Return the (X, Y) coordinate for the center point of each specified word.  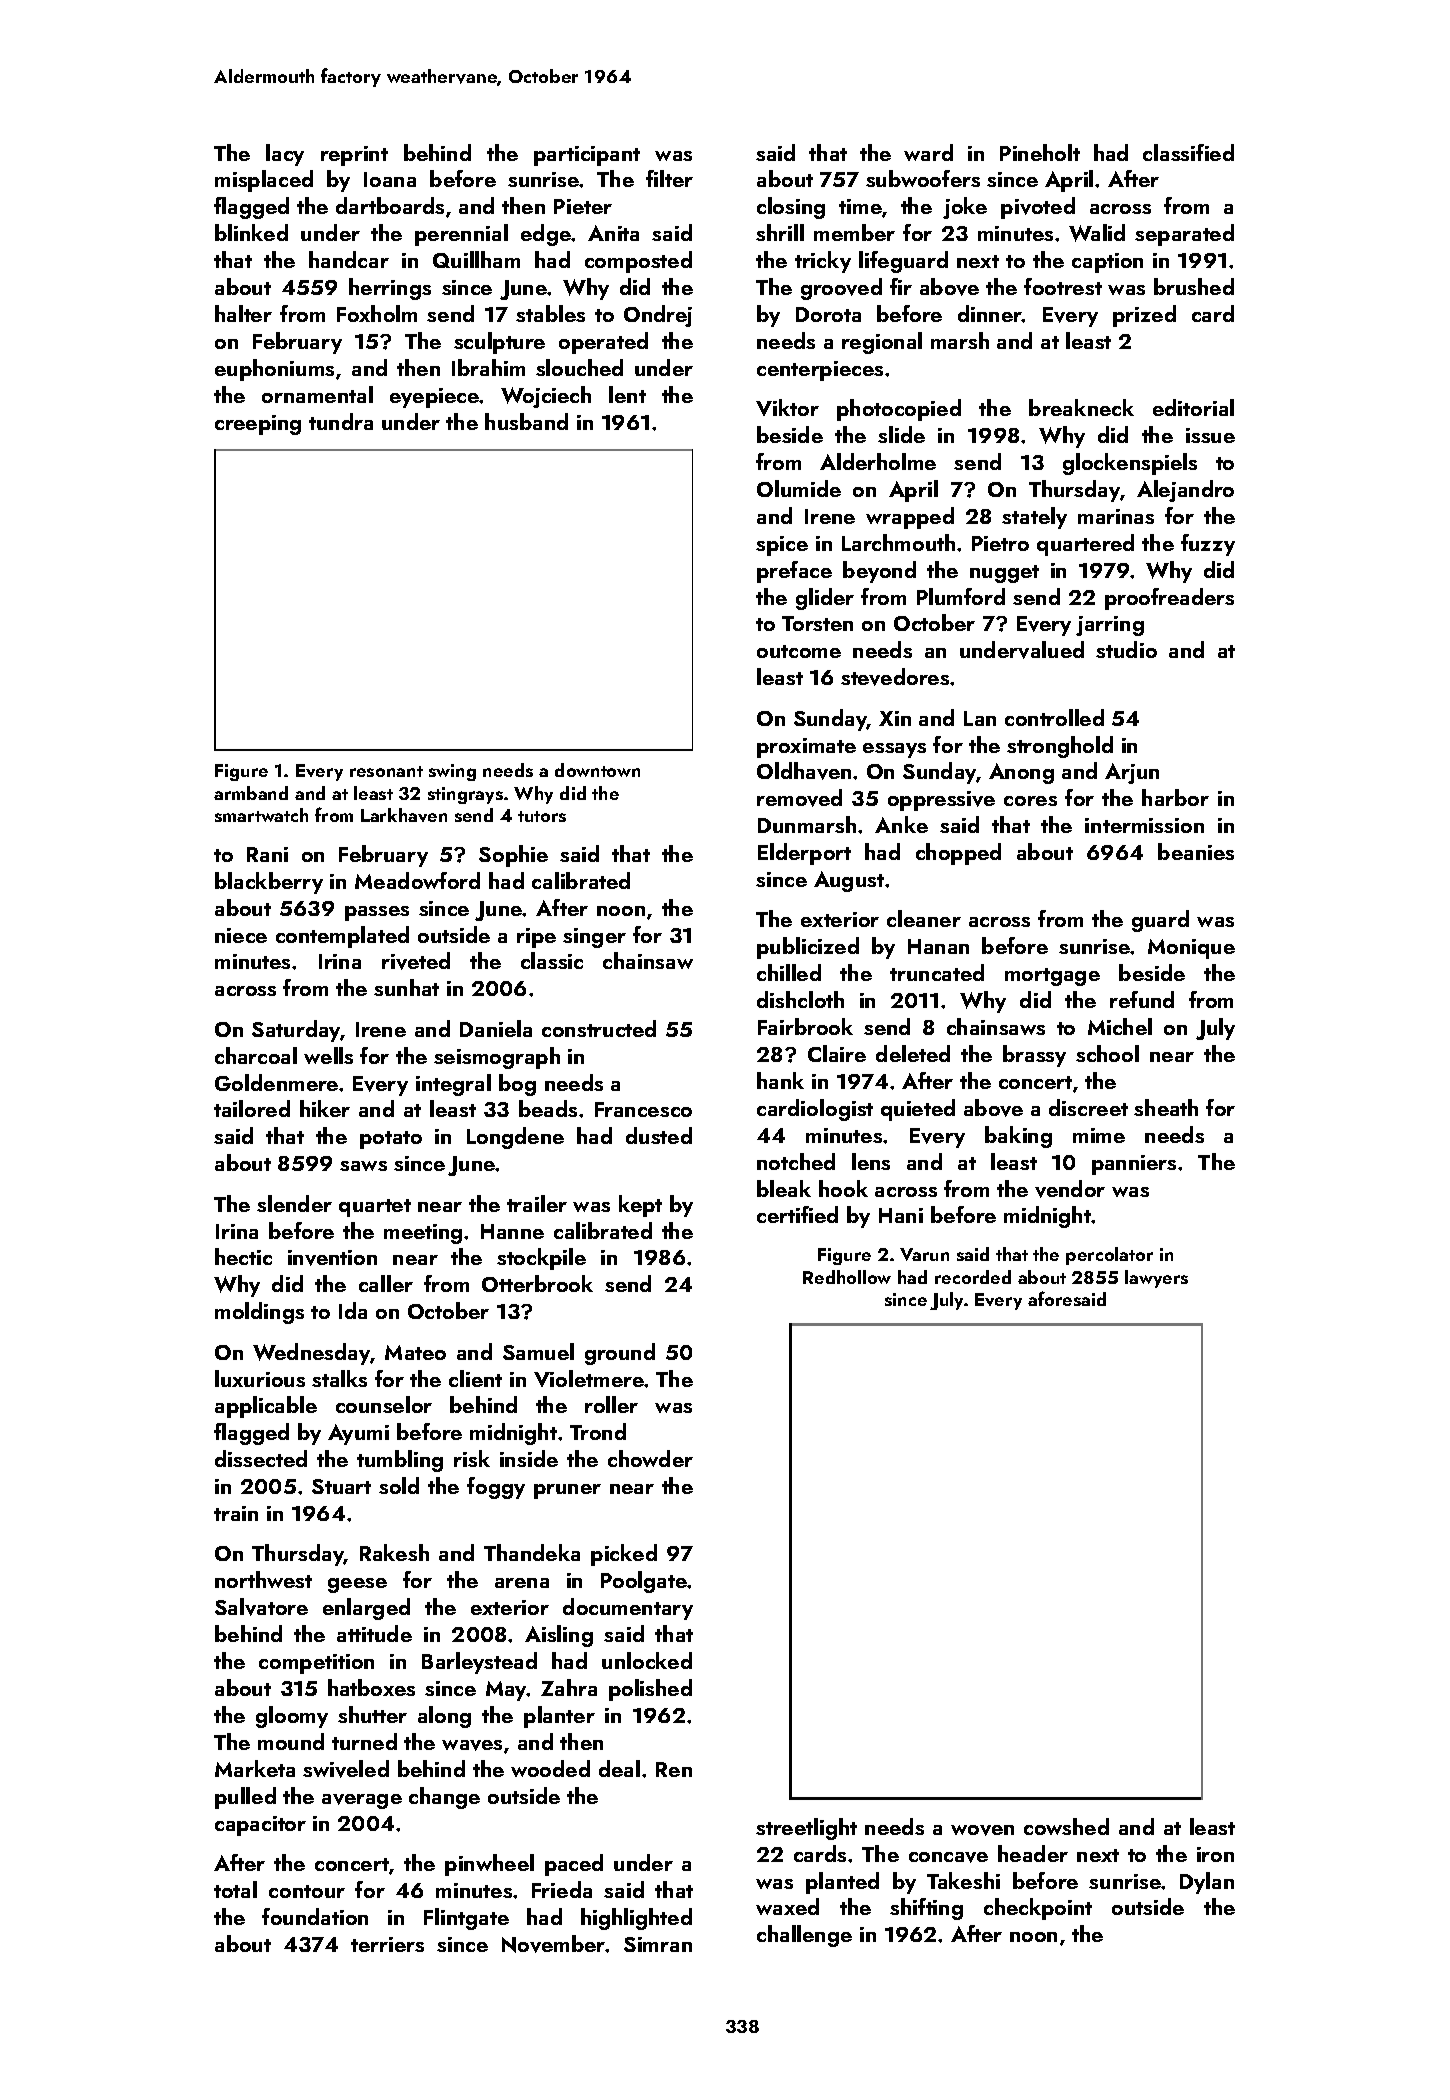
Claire (837, 1053)
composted (638, 262)
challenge (804, 1936)
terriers (387, 1944)
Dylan (1207, 1883)
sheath (1166, 1107)
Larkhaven (404, 815)
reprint (354, 156)
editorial (1193, 407)
